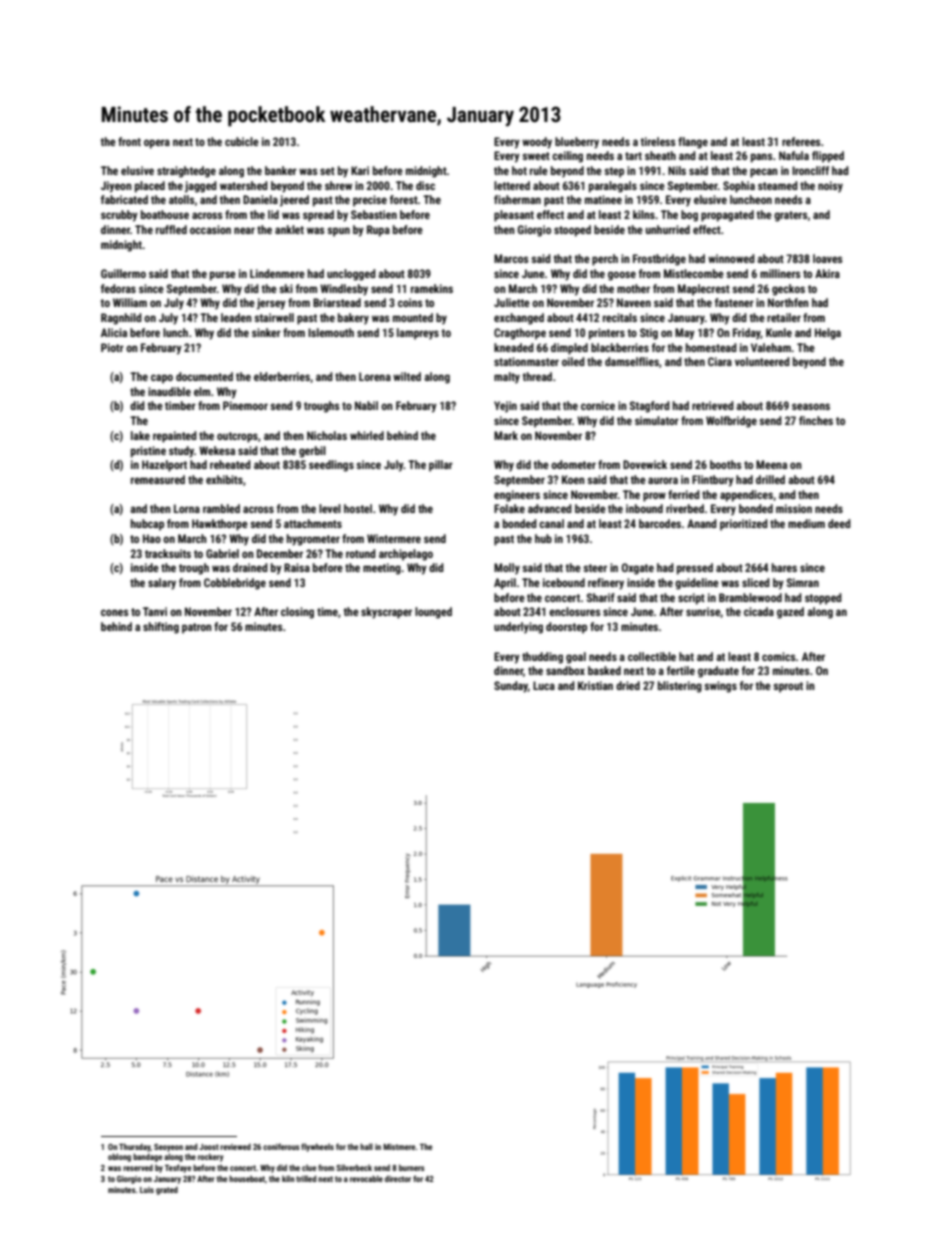 The image size is (952, 1233). I want to click on shifting, so click(161, 628).
